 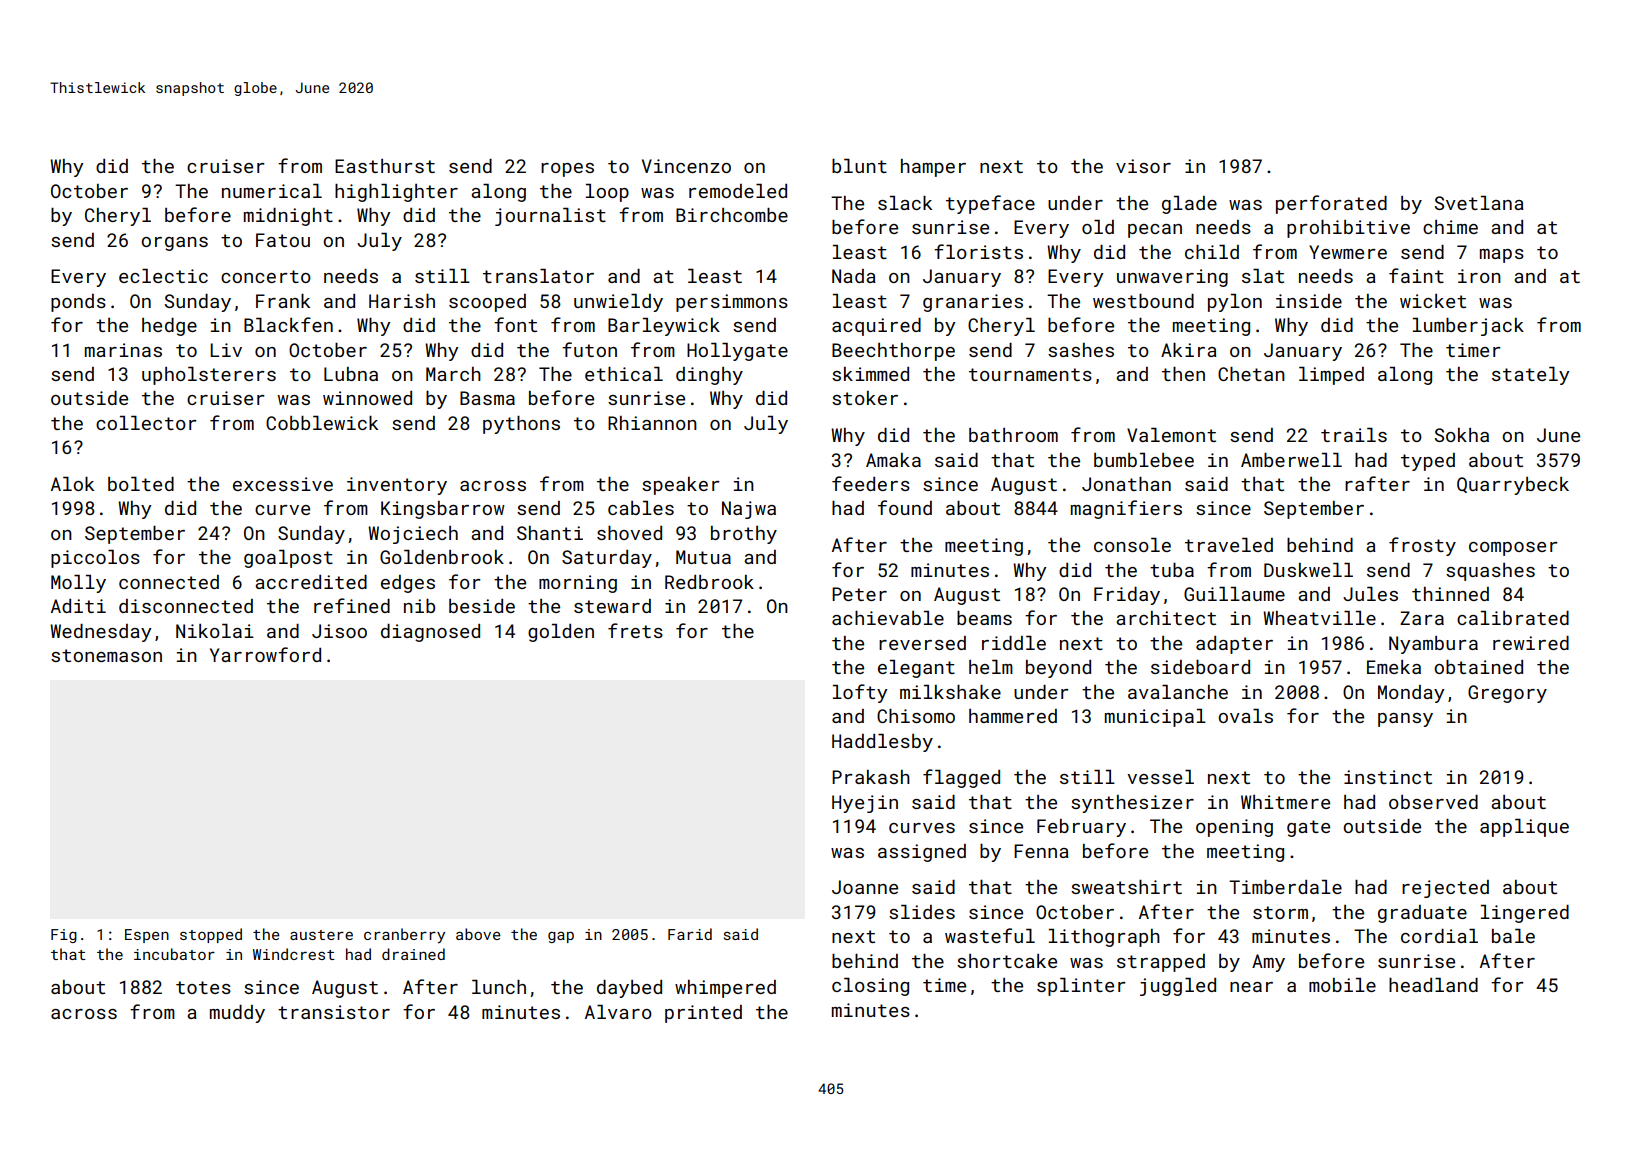 I want to click on trails, so click(x=1354, y=435).
